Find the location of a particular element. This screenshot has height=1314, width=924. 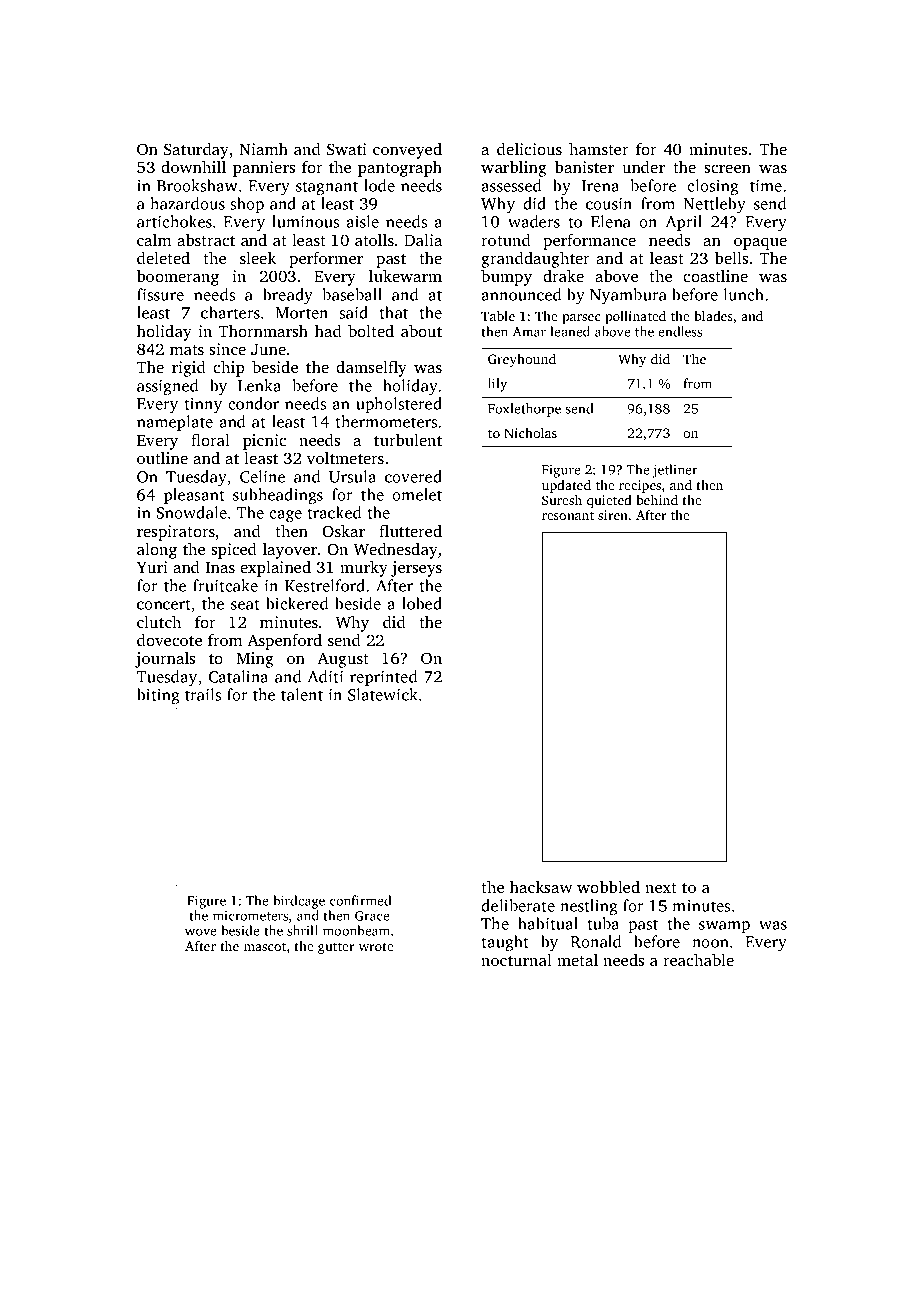

jetliner is located at coordinates (675, 471).
